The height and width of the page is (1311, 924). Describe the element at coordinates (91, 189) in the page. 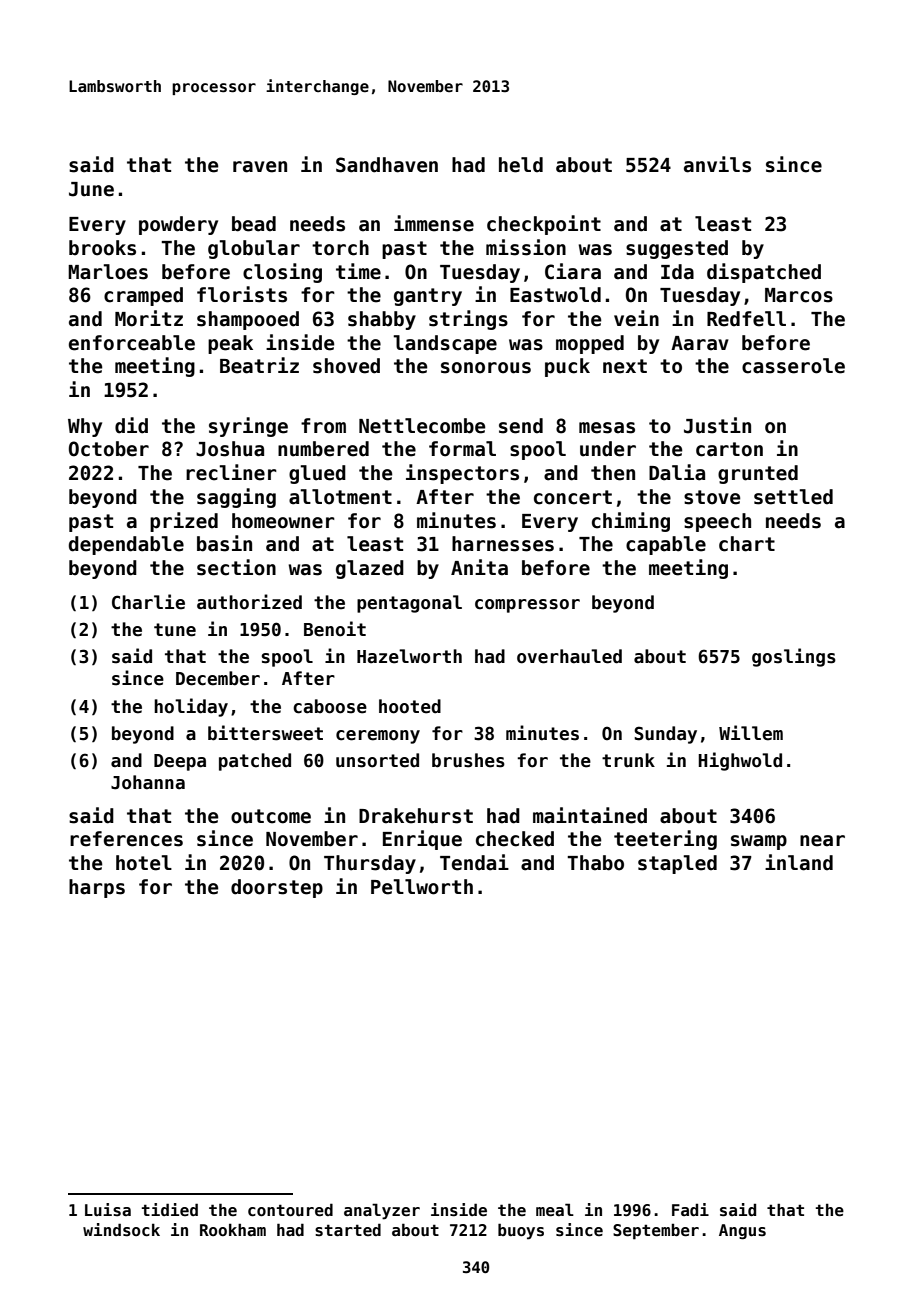

I see `June` at that location.
